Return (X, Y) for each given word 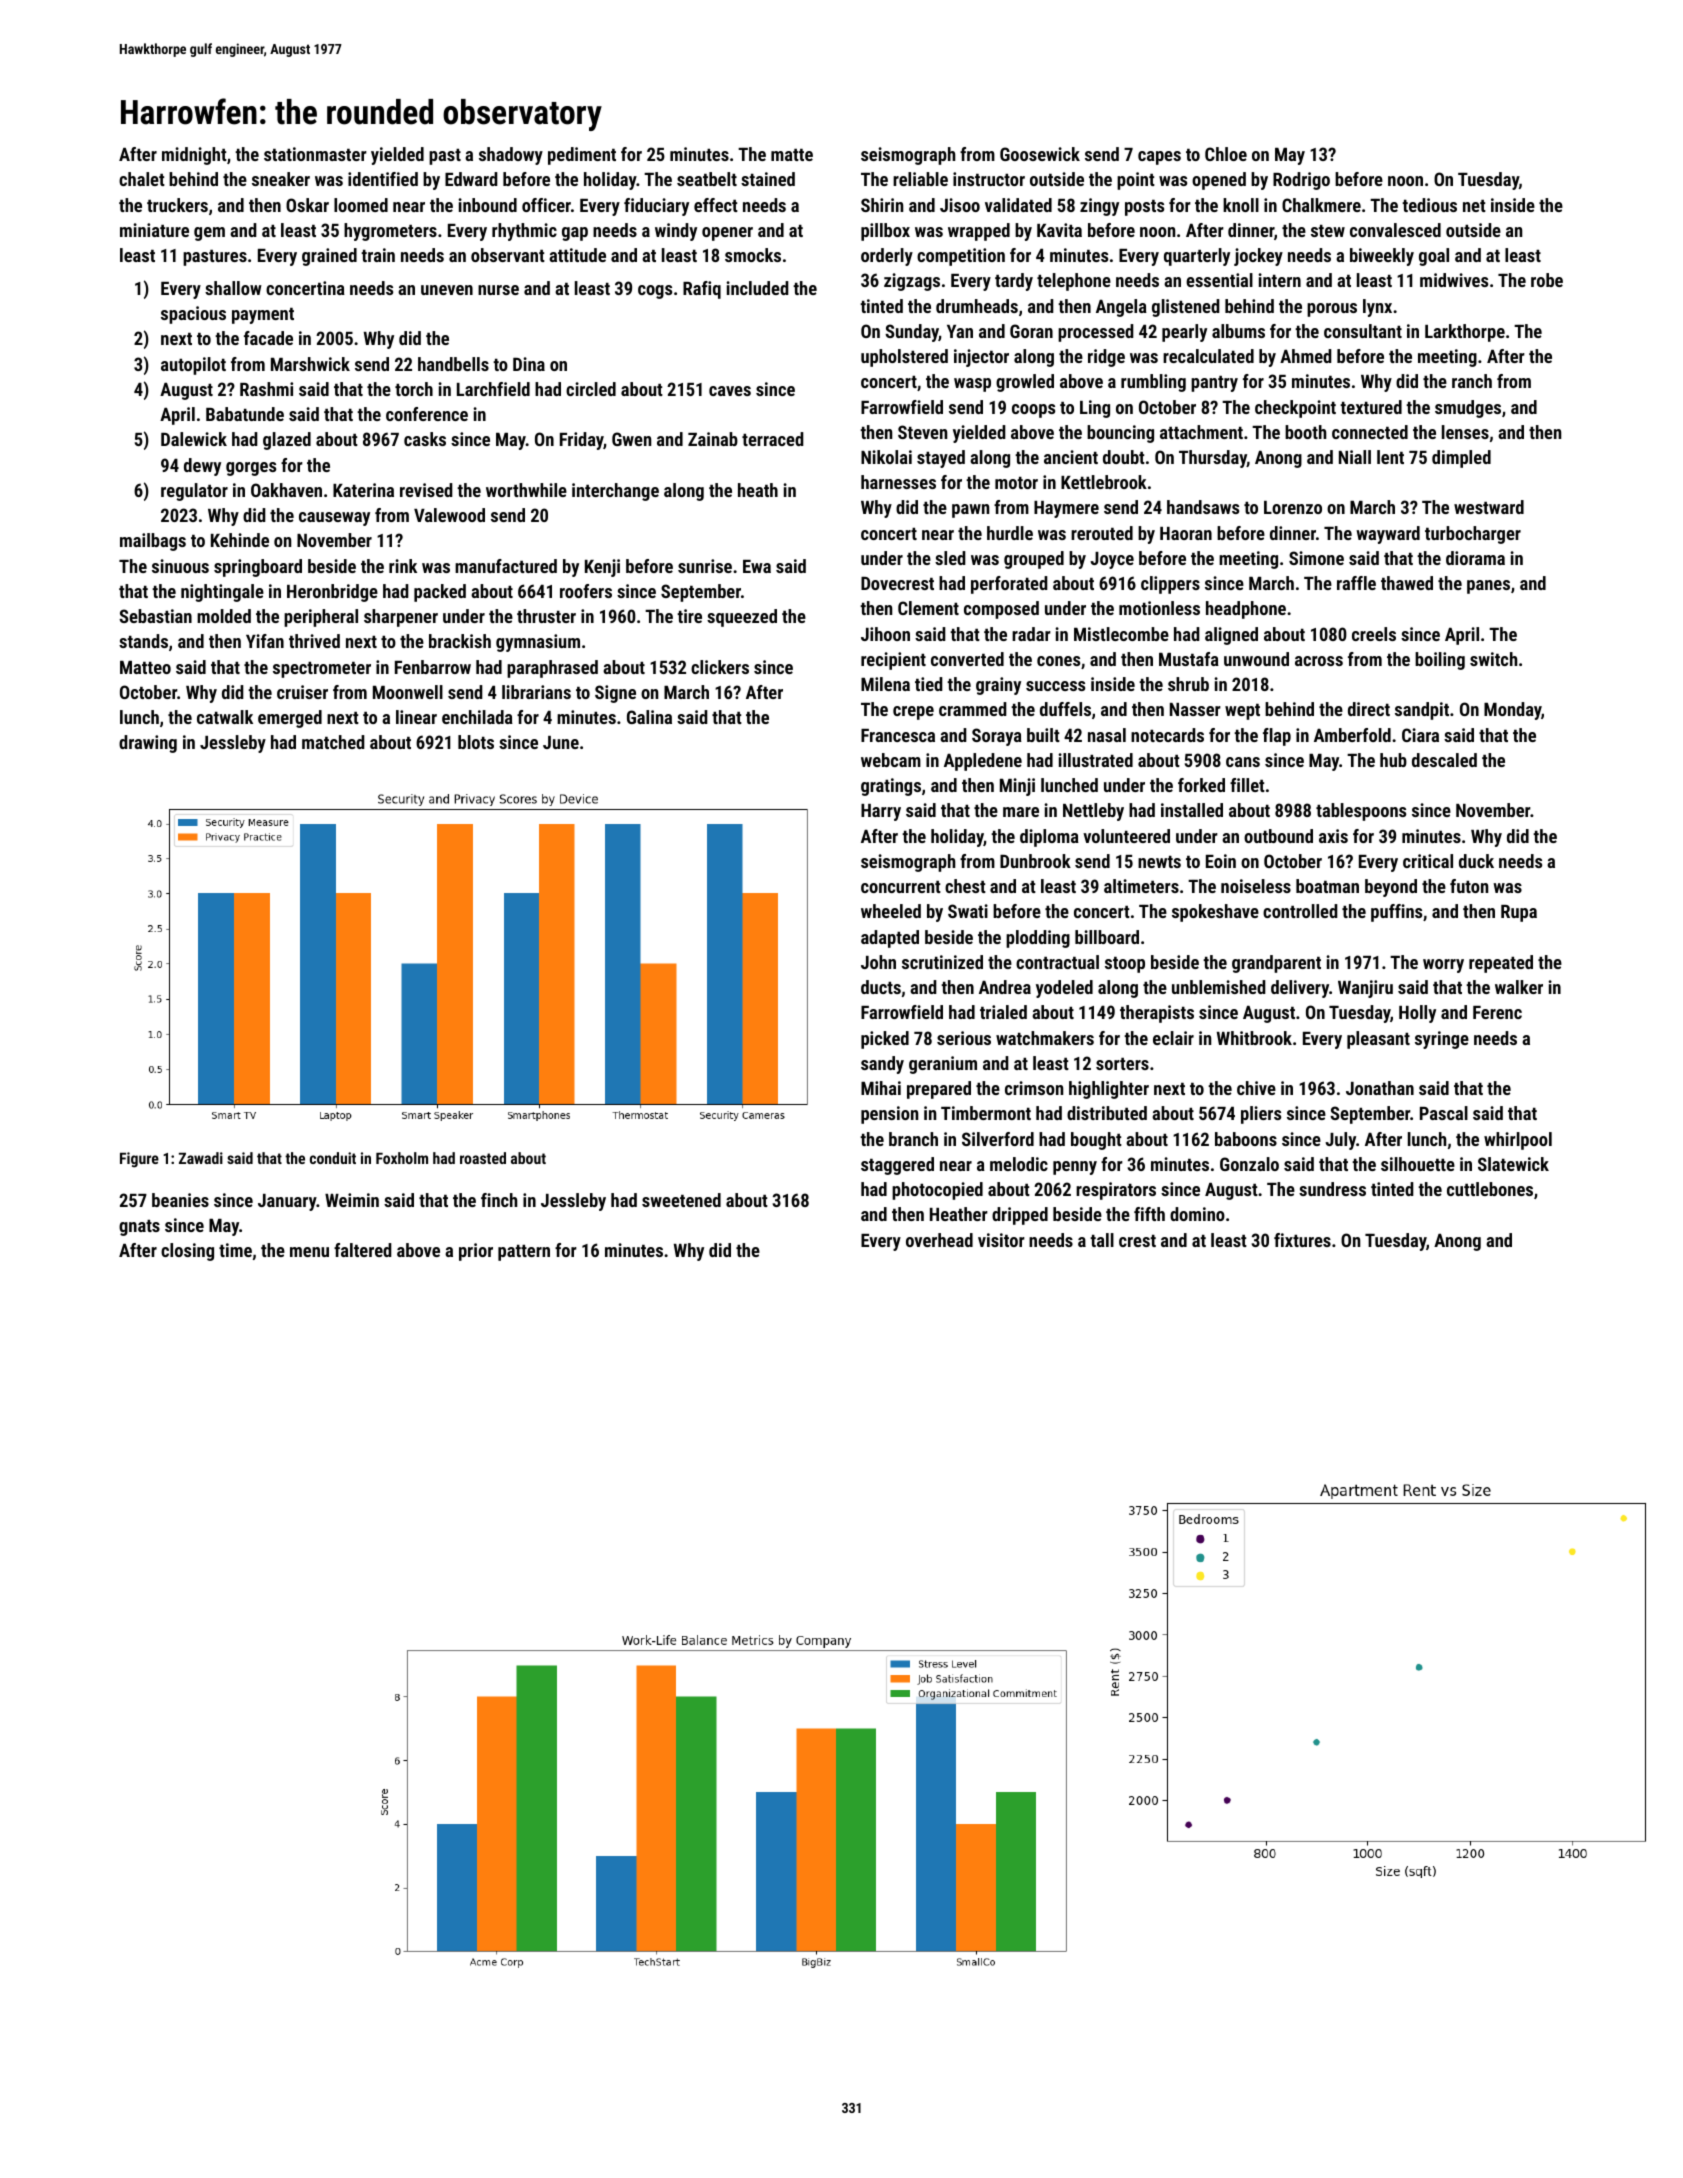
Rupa (1519, 913)
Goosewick (1040, 154)
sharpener (401, 618)
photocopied (937, 1191)
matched (333, 742)
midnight (194, 156)
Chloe (1226, 154)
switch (1493, 659)
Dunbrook (1035, 861)
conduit (333, 1158)
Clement (928, 608)
